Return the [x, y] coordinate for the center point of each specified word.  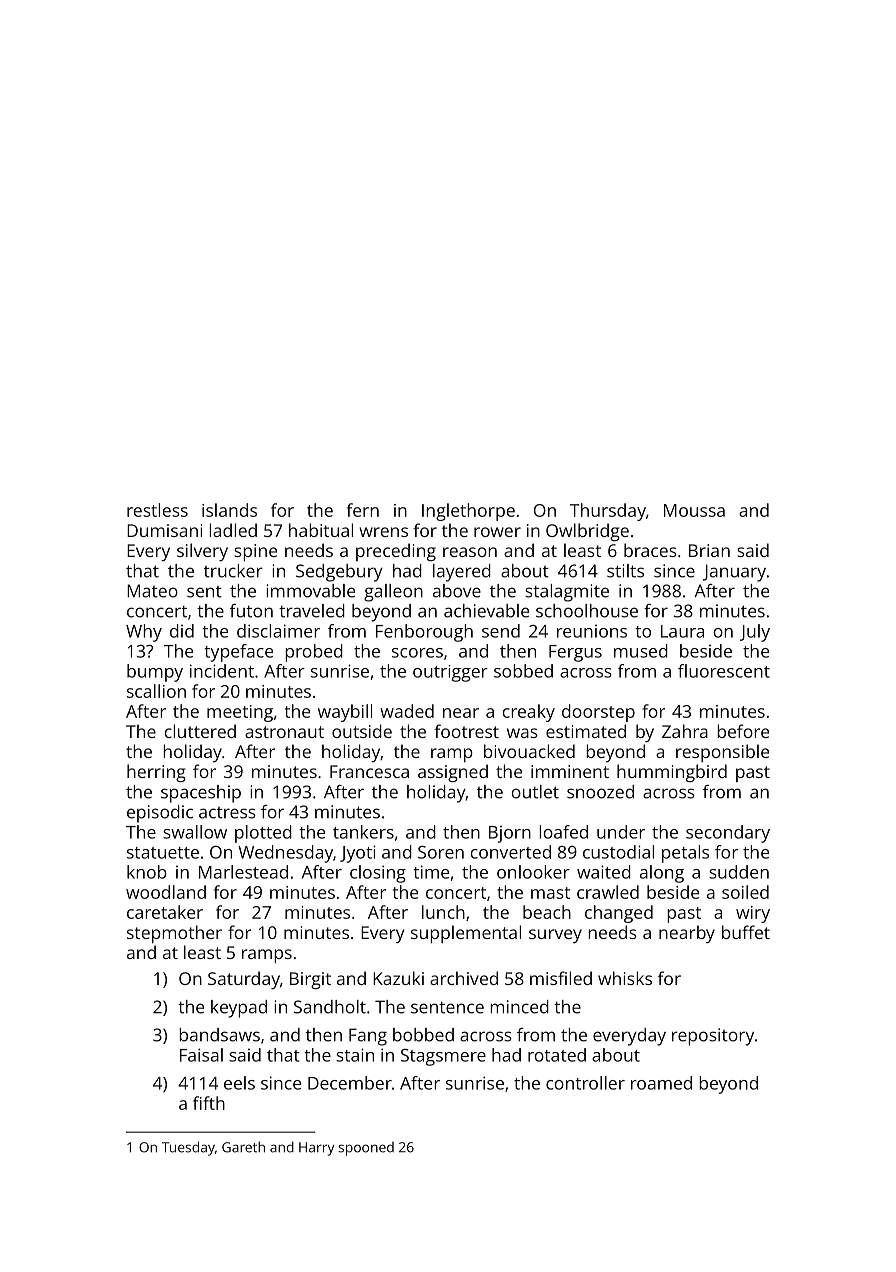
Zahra [685, 731]
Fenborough [424, 633]
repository [713, 1037]
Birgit [310, 980]
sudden [739, 872]
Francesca [369, 771]
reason [470, 552]
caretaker [165, 912]
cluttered [200, 731]
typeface [238, 653]
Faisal [201, 1055]
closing [378, 874]
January [734, 573]
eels [239, 1083]
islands [229, 510]
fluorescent [724, 671]
